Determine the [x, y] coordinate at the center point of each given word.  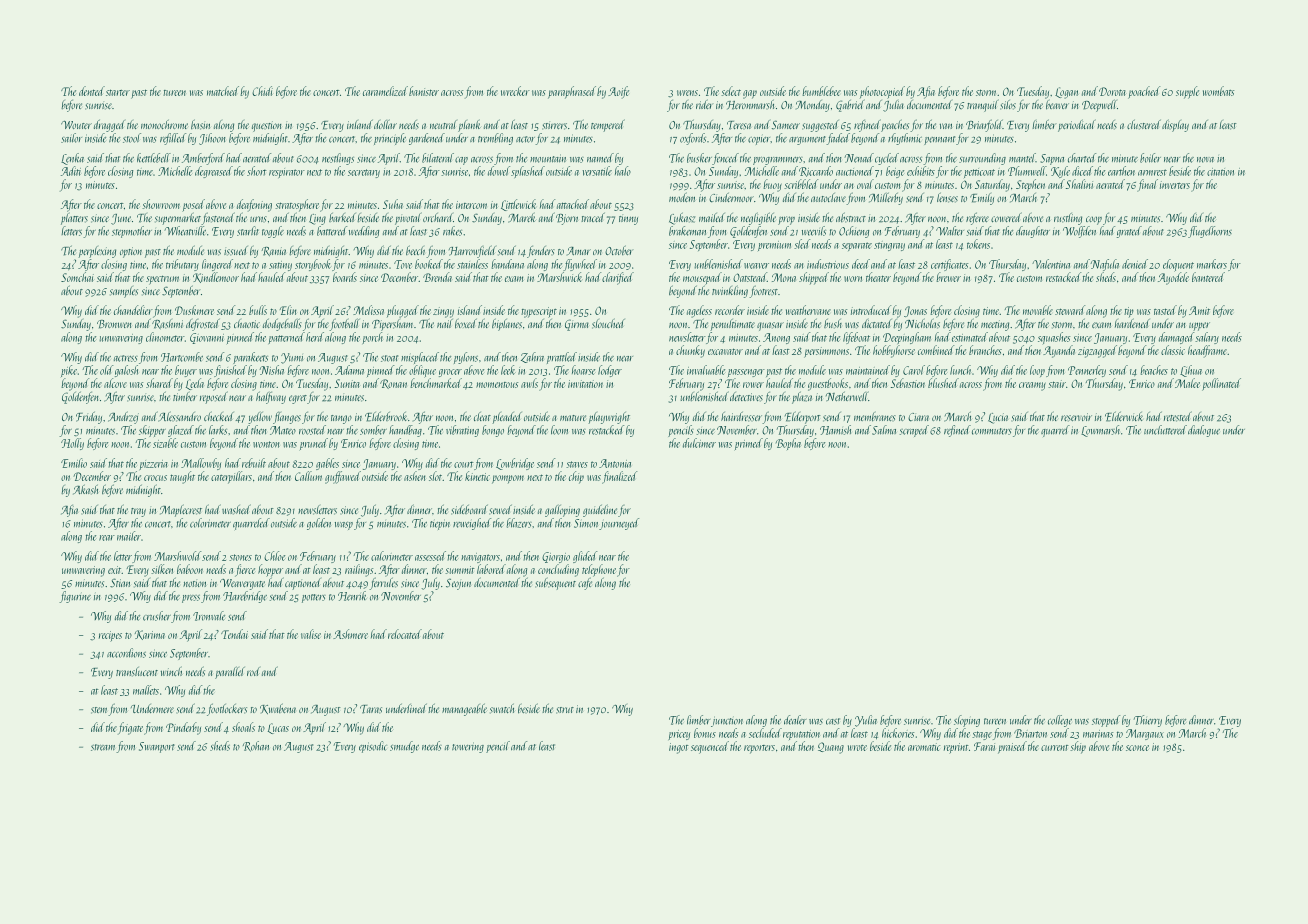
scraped [914, 431]
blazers [519, 523]
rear [107, 538]
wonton [266, 444]
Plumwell [1027, 171]
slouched [608, 323]
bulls [258, 310]
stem [99, 710]
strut [565, 710]
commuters [992, 431]
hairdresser [741, 417]
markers [1212, 264]
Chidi [262, 91]
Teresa [739, 125]
